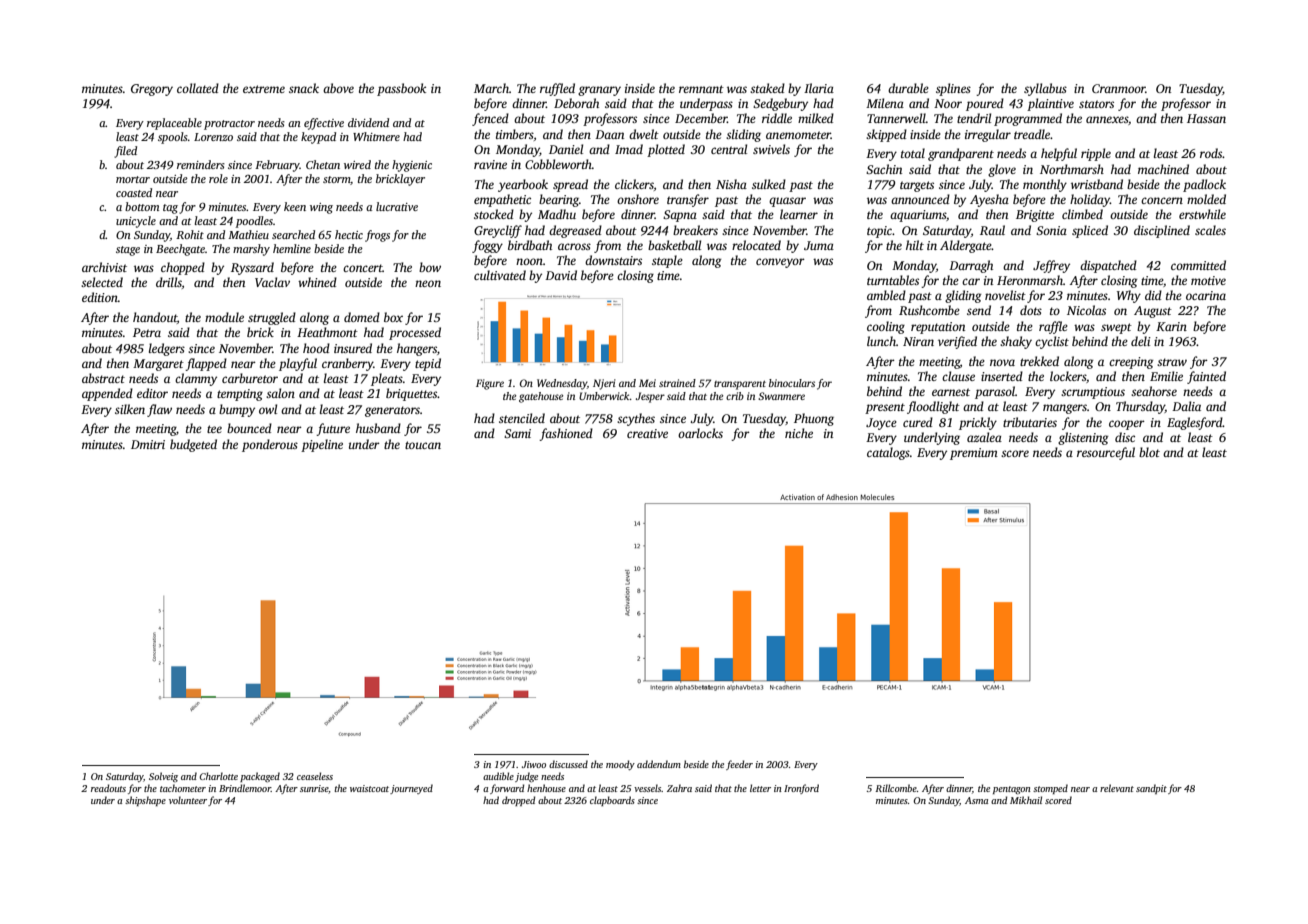 The width and height of the screenshot is (1308, 924). Describe the element at coordinates (423, 445) in the screenshot. I see `toucan` at that location.
